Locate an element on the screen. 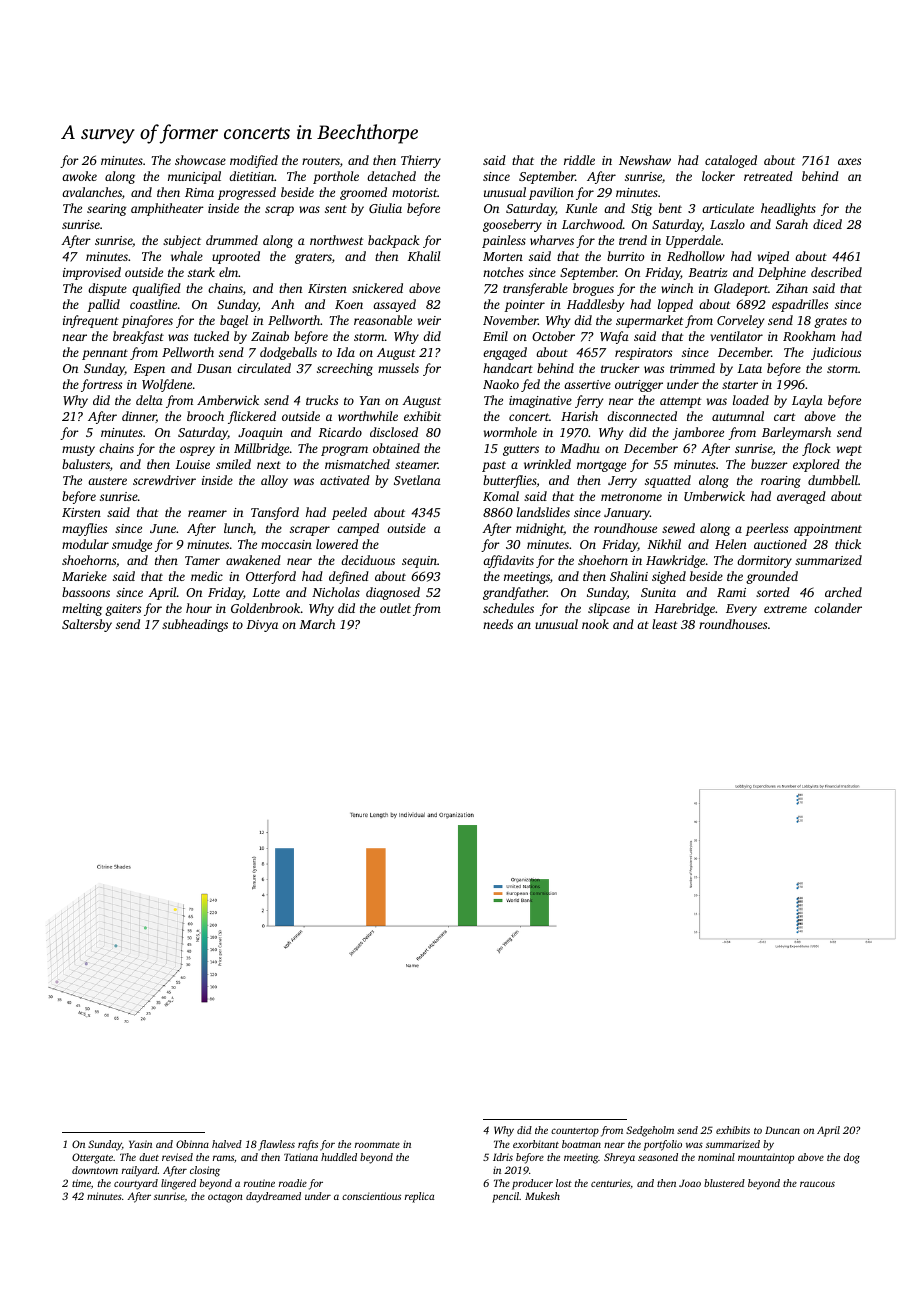 The width and height of the screenshot is (924, 1308). Sarah is located at coordinates (792, 224).
